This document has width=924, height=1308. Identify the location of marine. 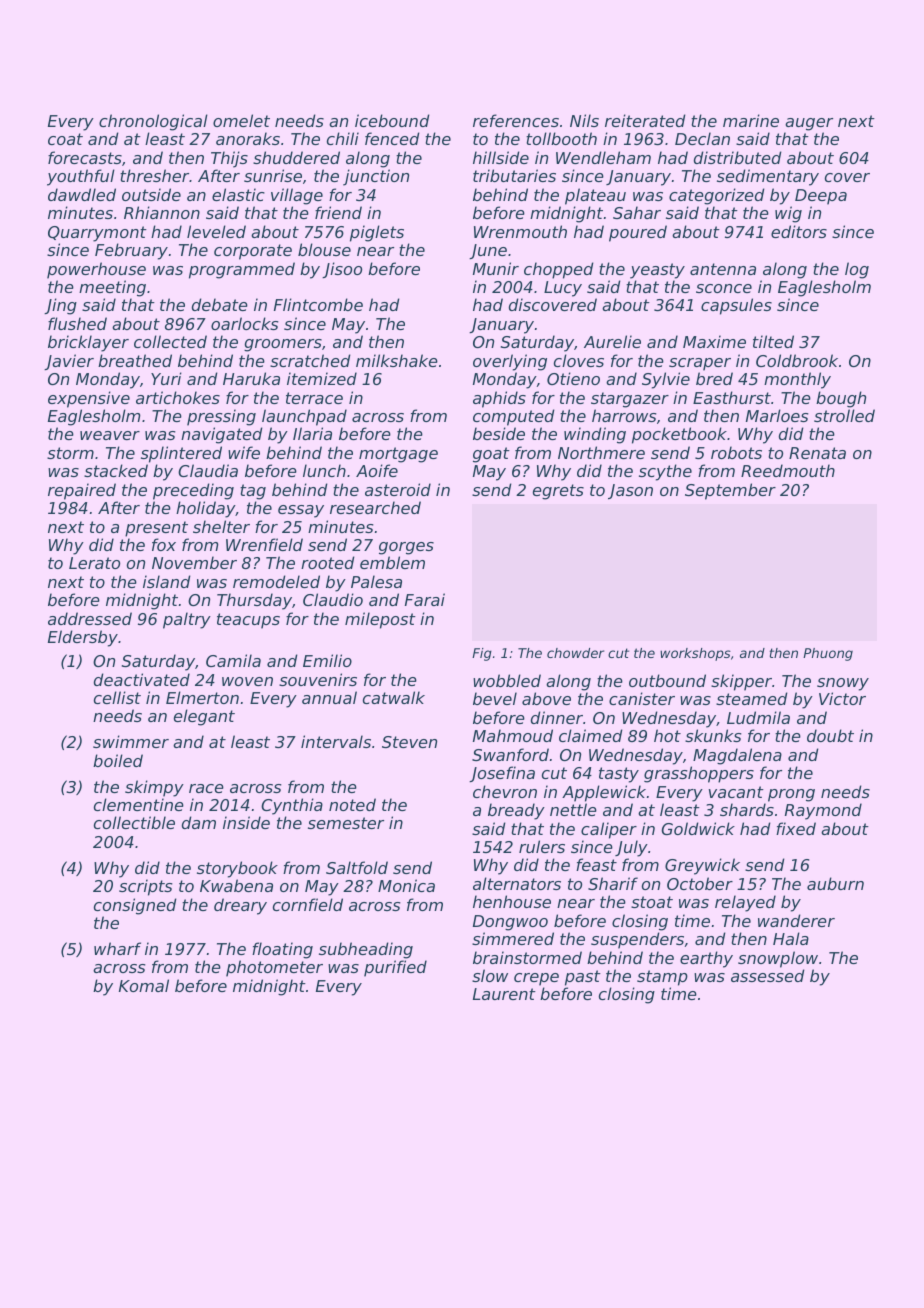
(751, 120).
